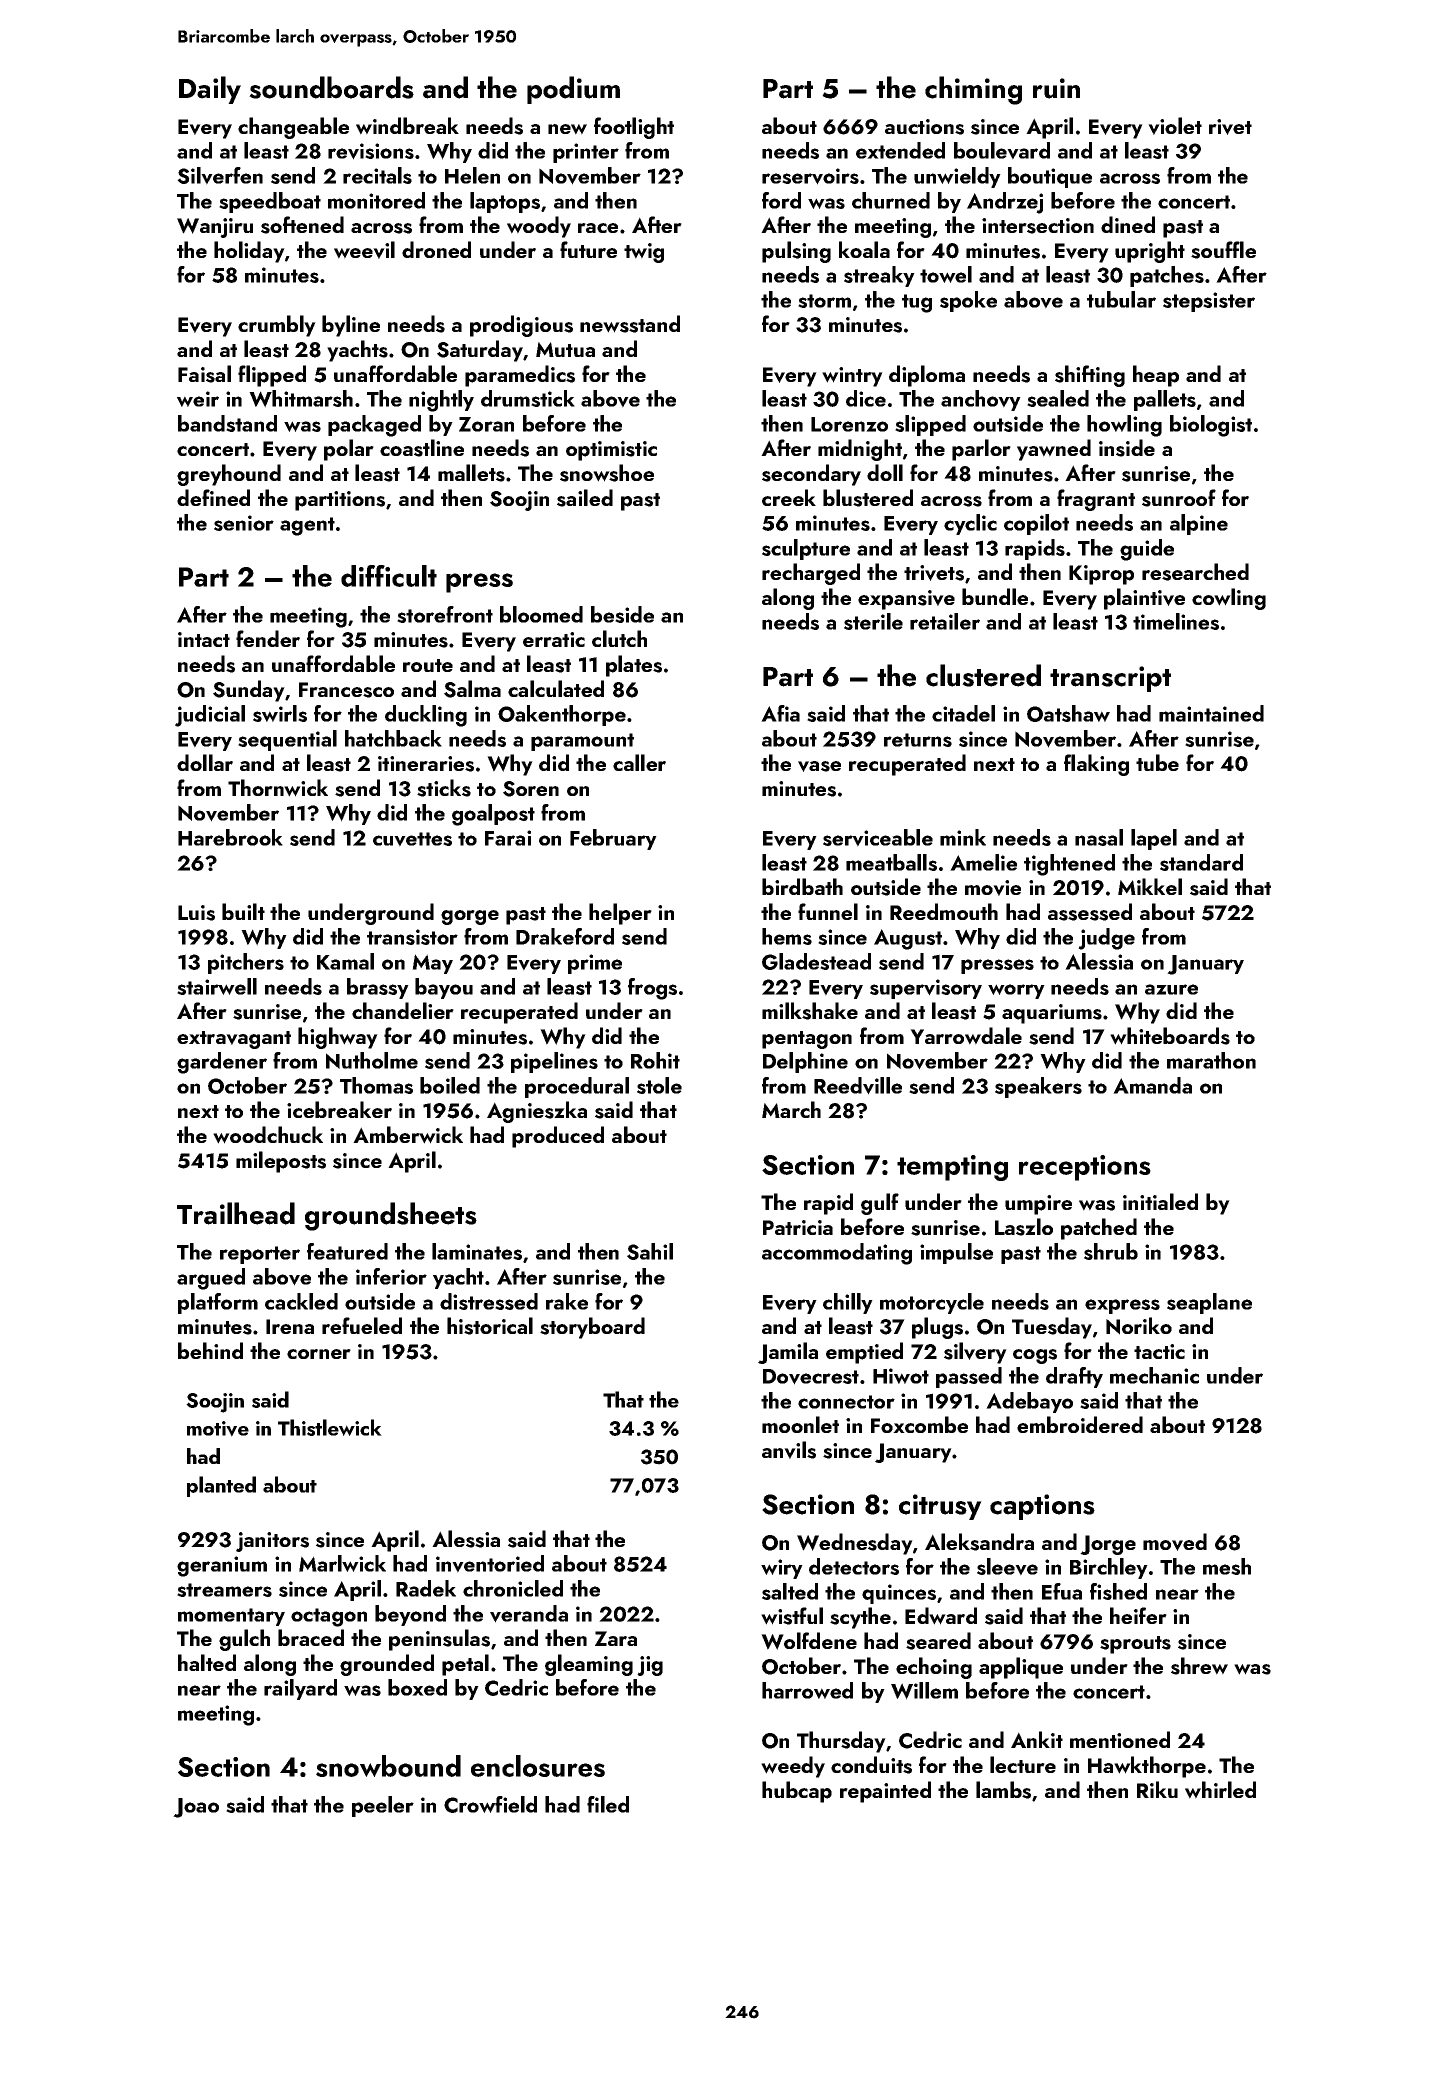  Describe the element at coordinates (1223, 250) in the screenshot. I see `souffle` at that location.
